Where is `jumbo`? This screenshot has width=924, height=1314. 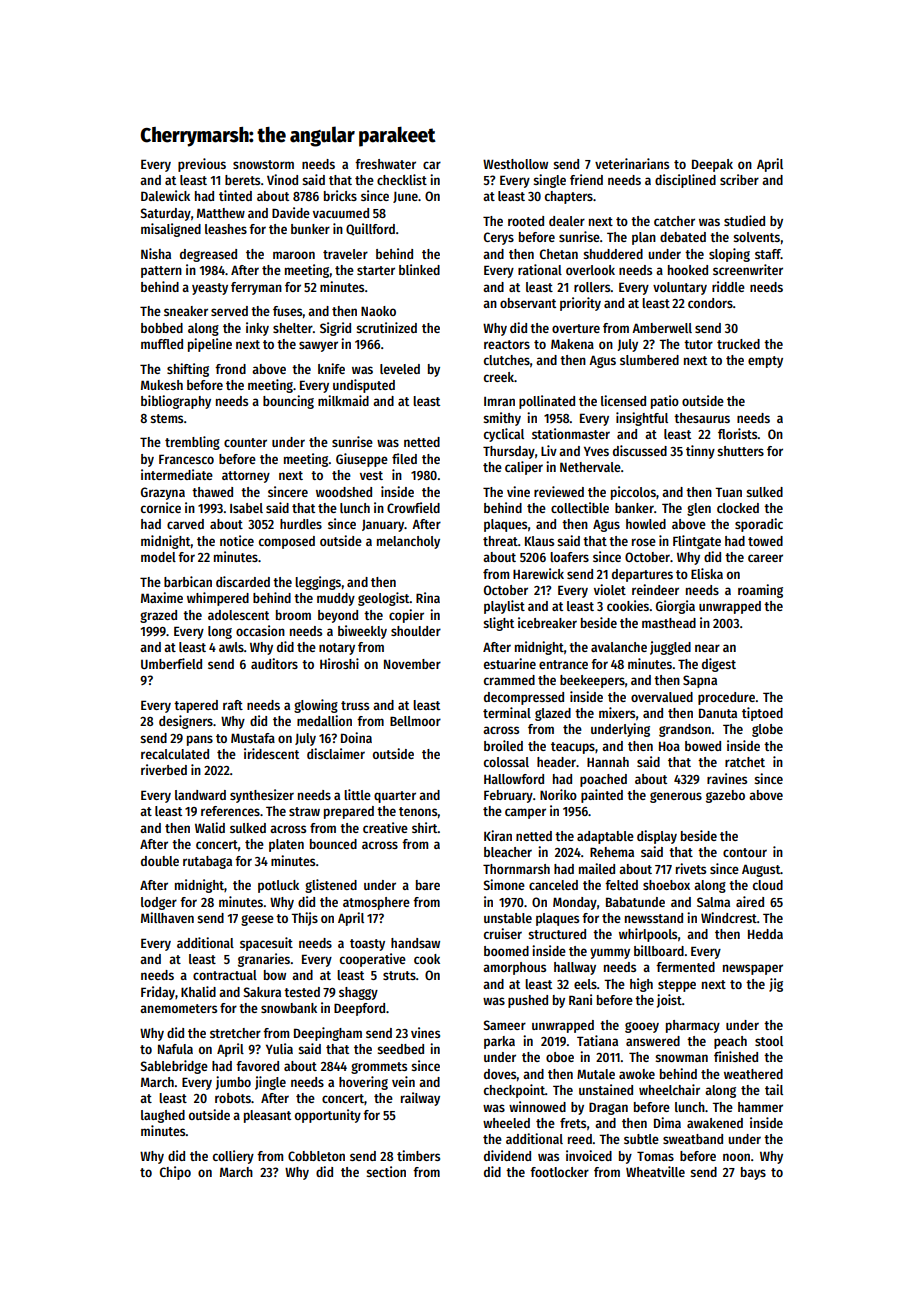
jumbo is located at coordinates (233, 1083).
